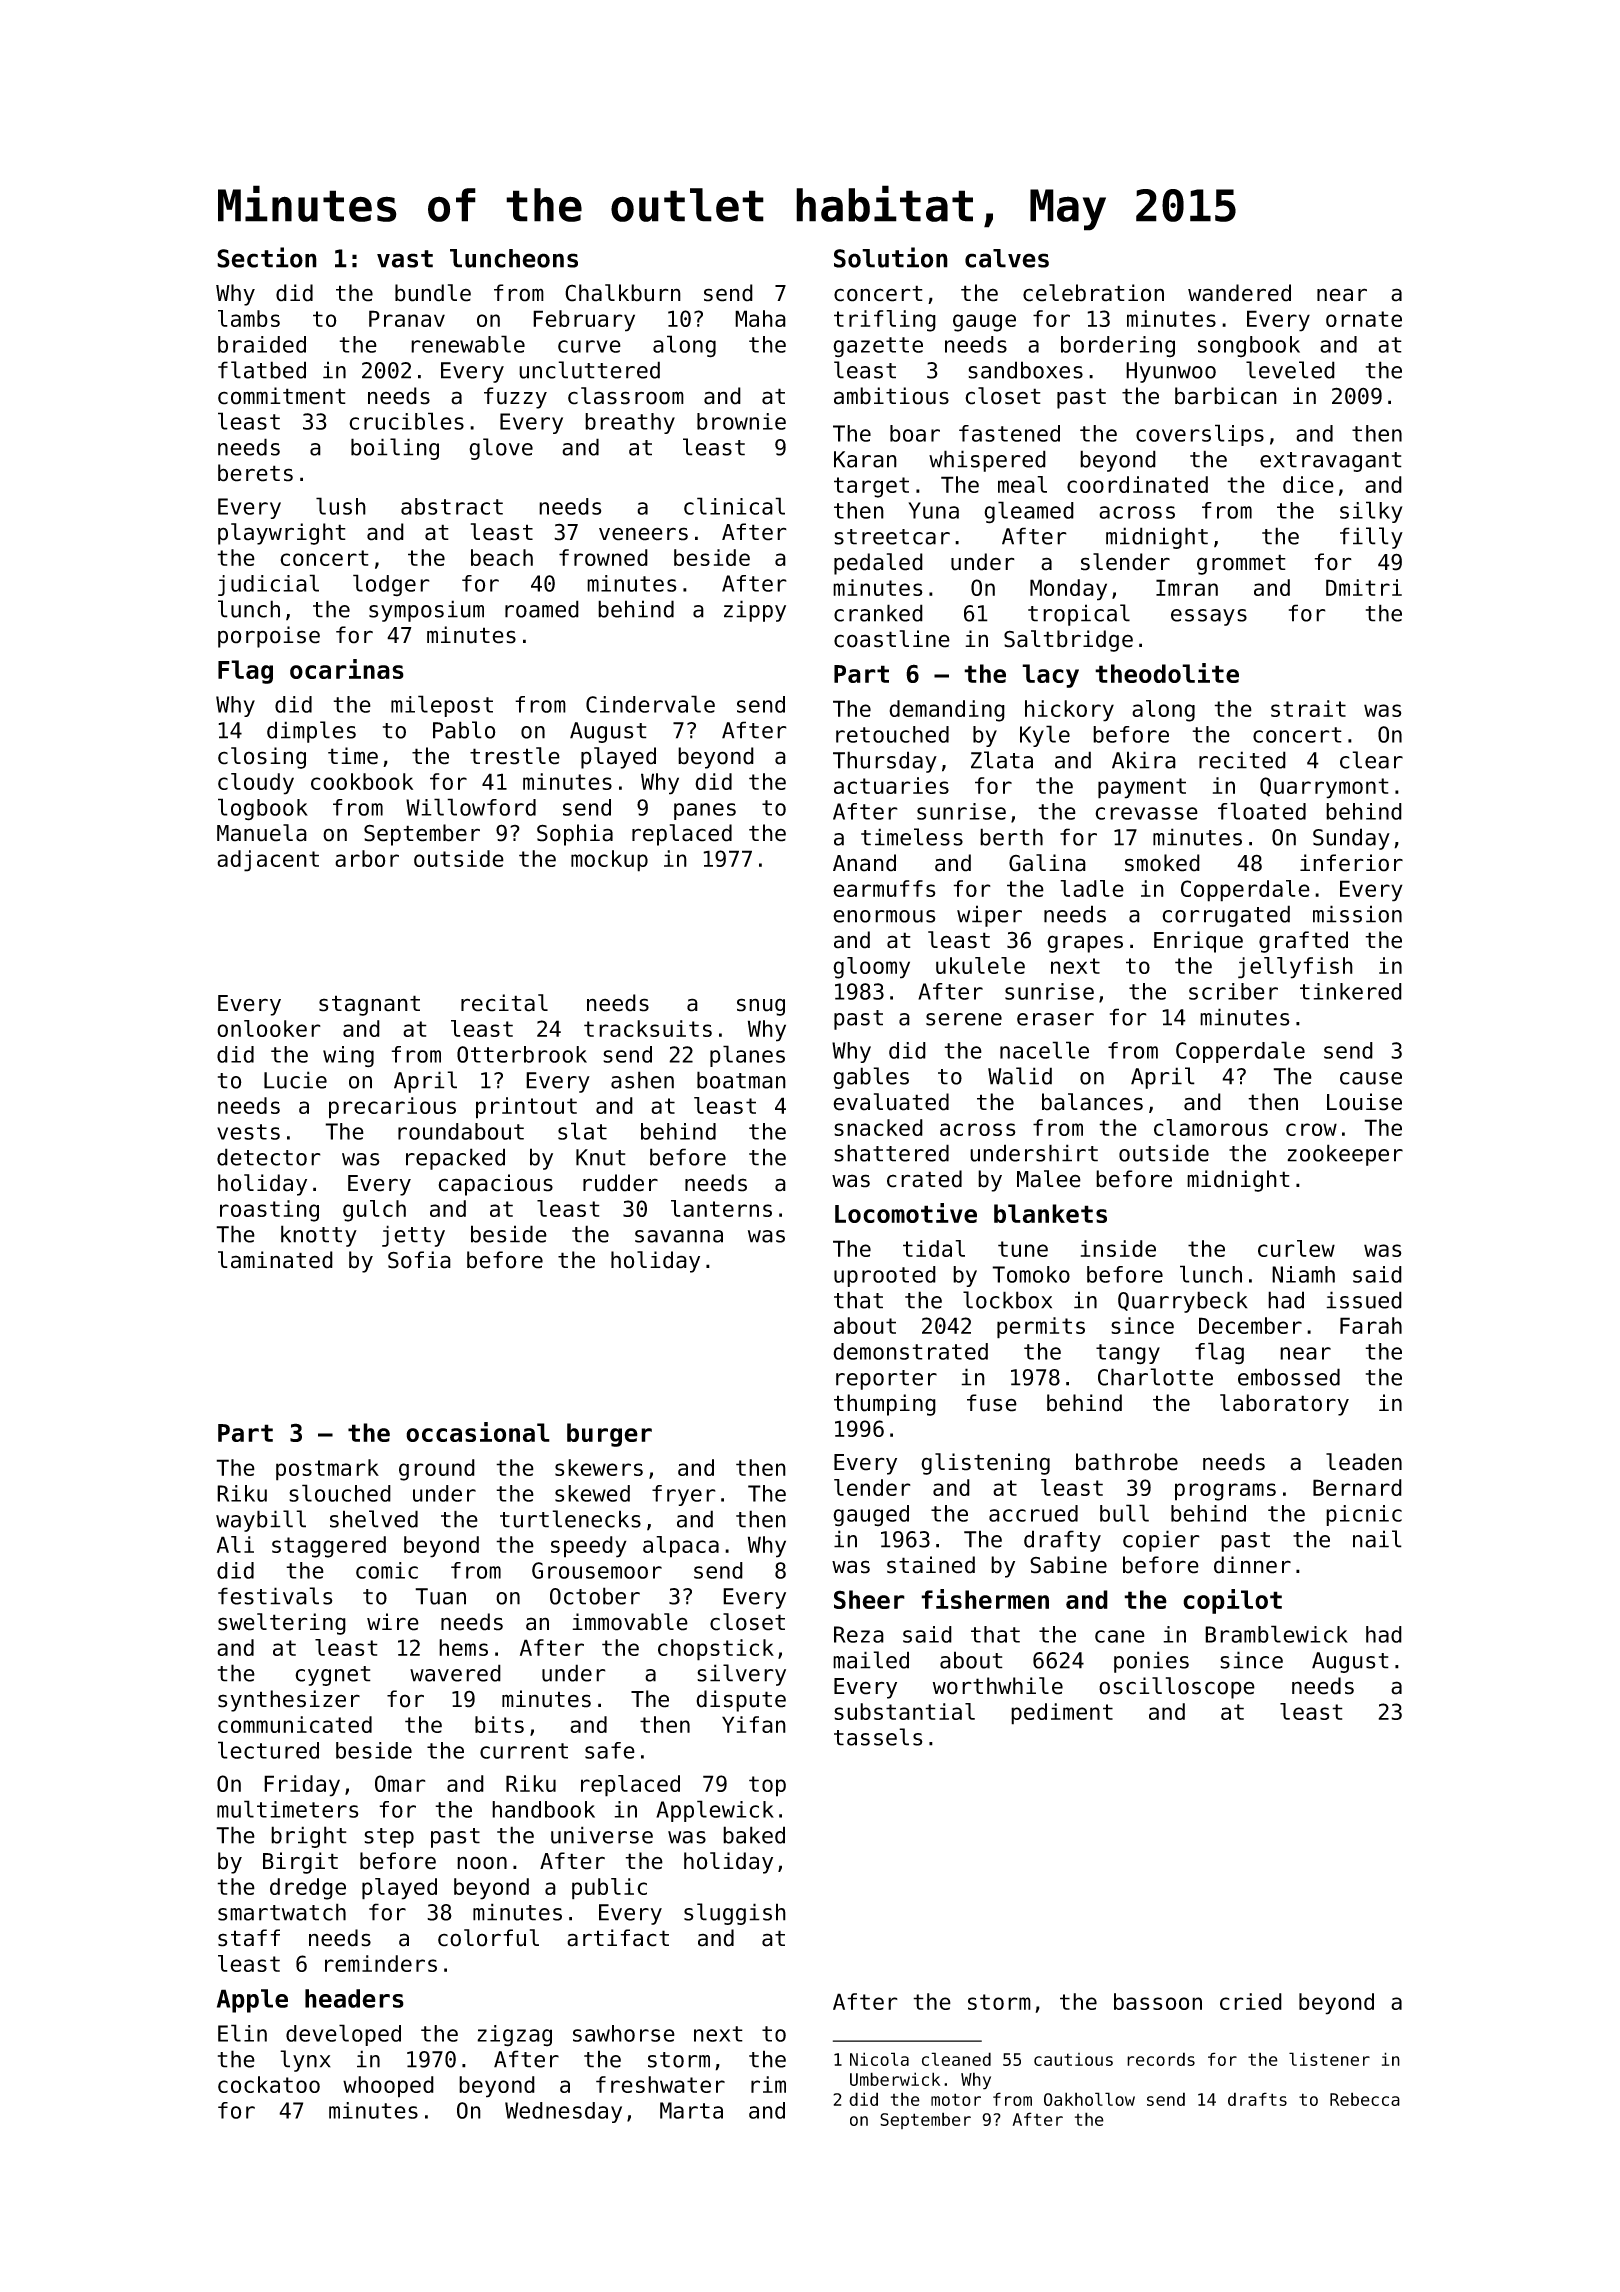  What do you see at coordinates (865, 459) in the page?
I see `Karan` at bounding box center [865, 459].
